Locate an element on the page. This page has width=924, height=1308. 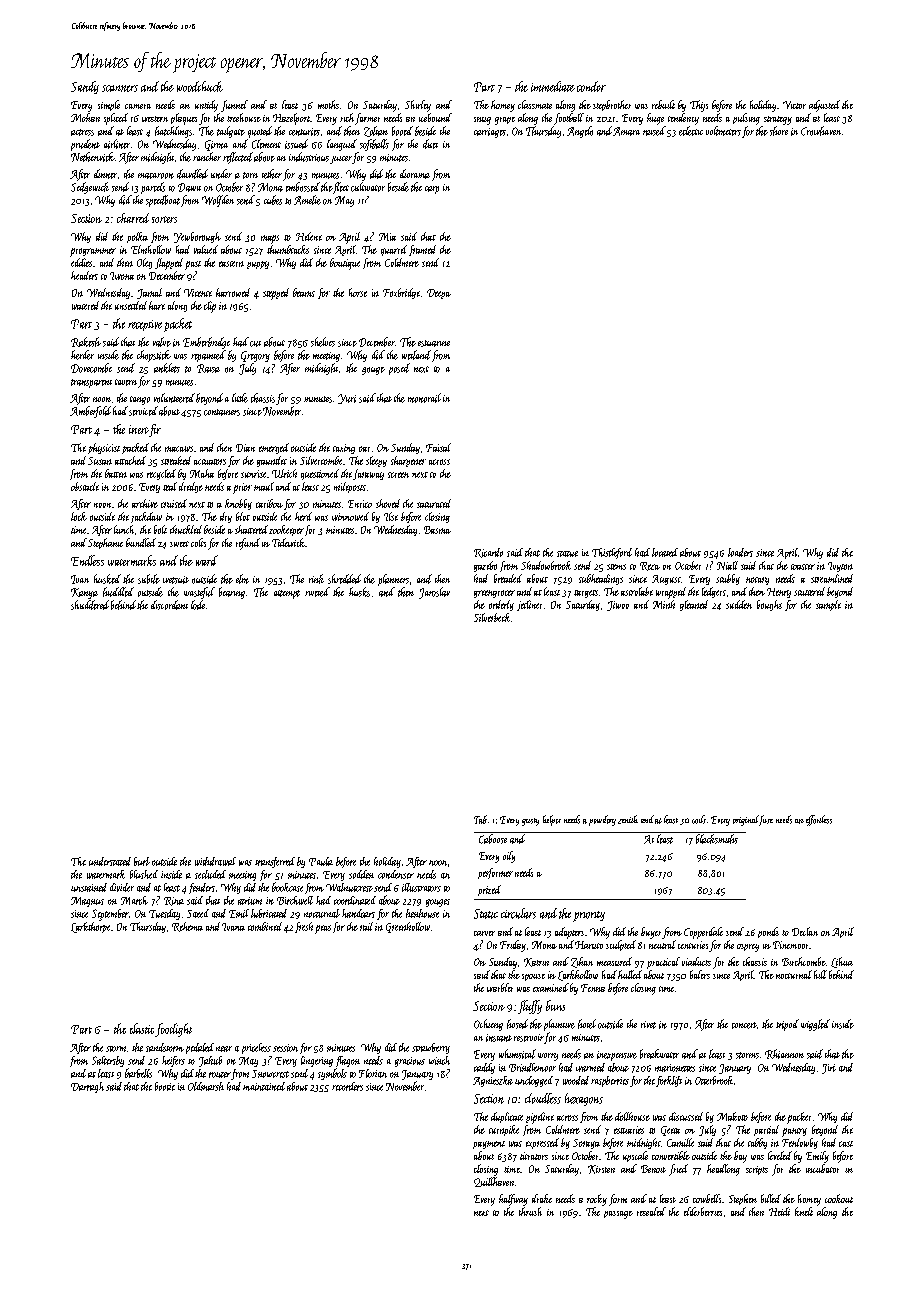
cast is located at coordinates (846, 1144).
